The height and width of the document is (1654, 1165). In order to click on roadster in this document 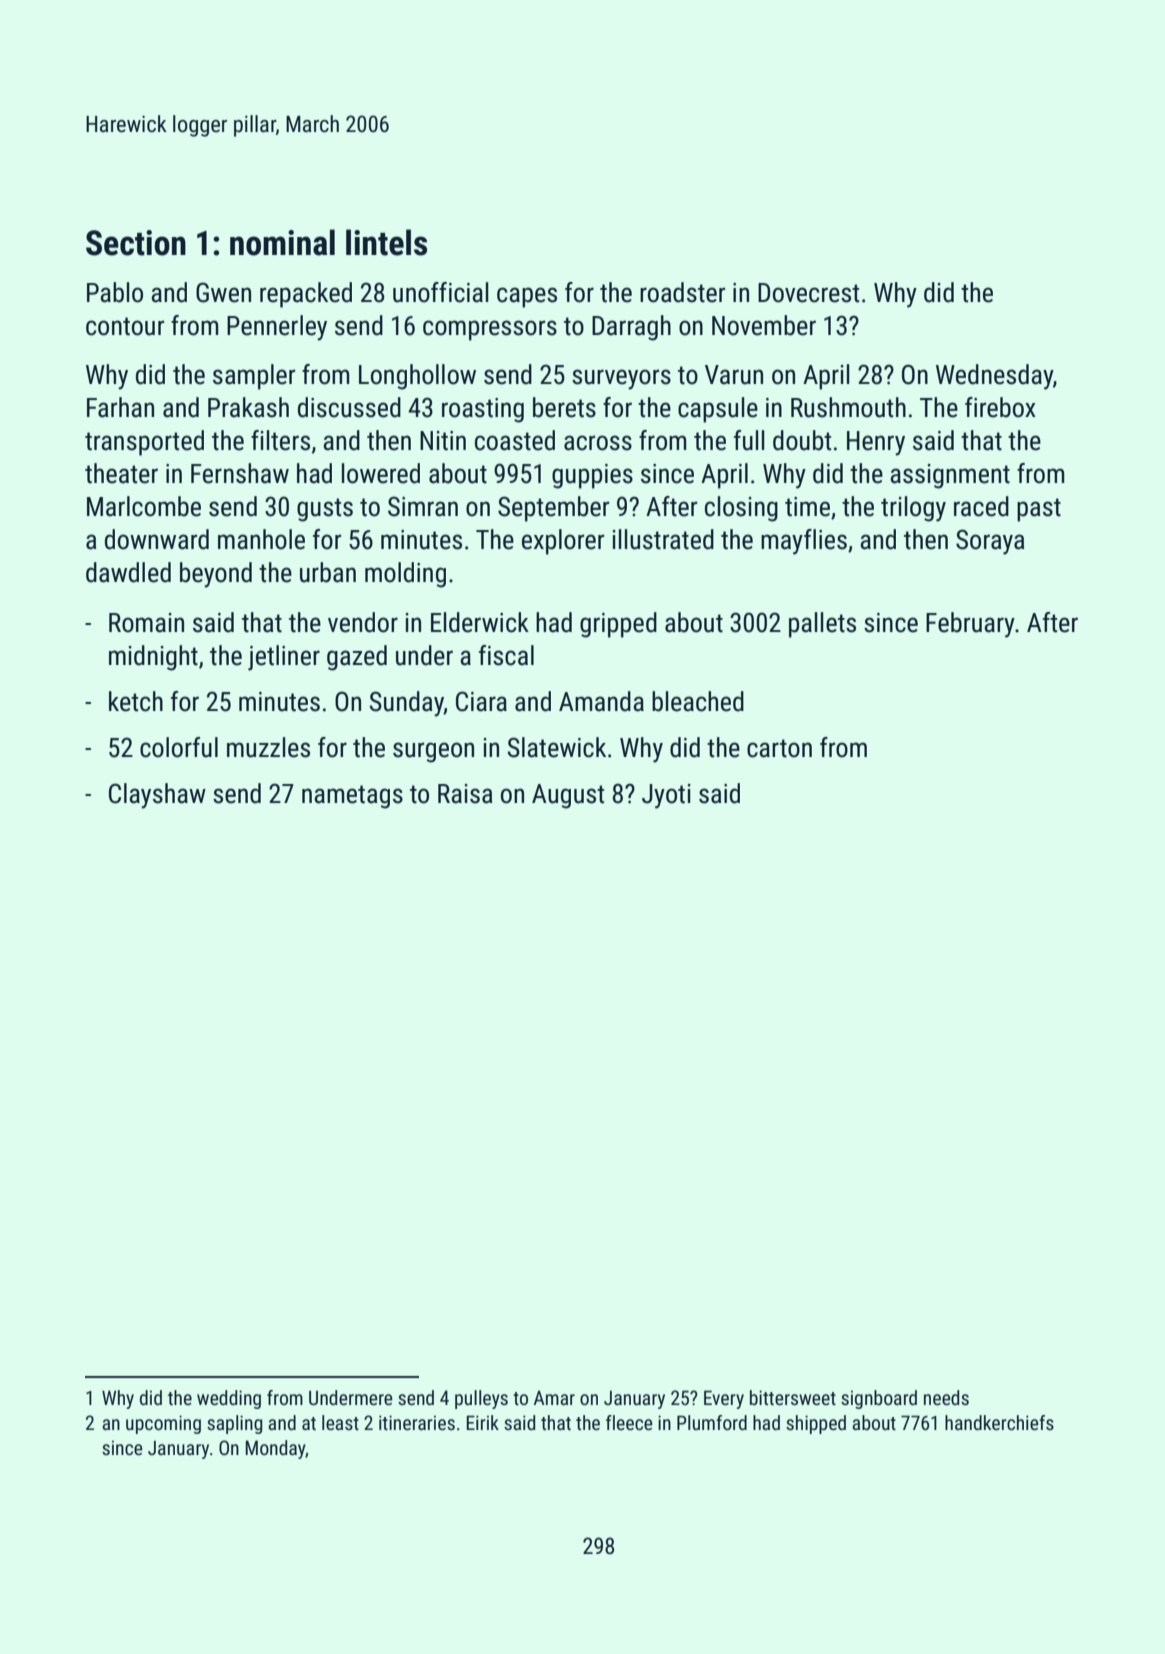, I will do `click(682, 292)`.
